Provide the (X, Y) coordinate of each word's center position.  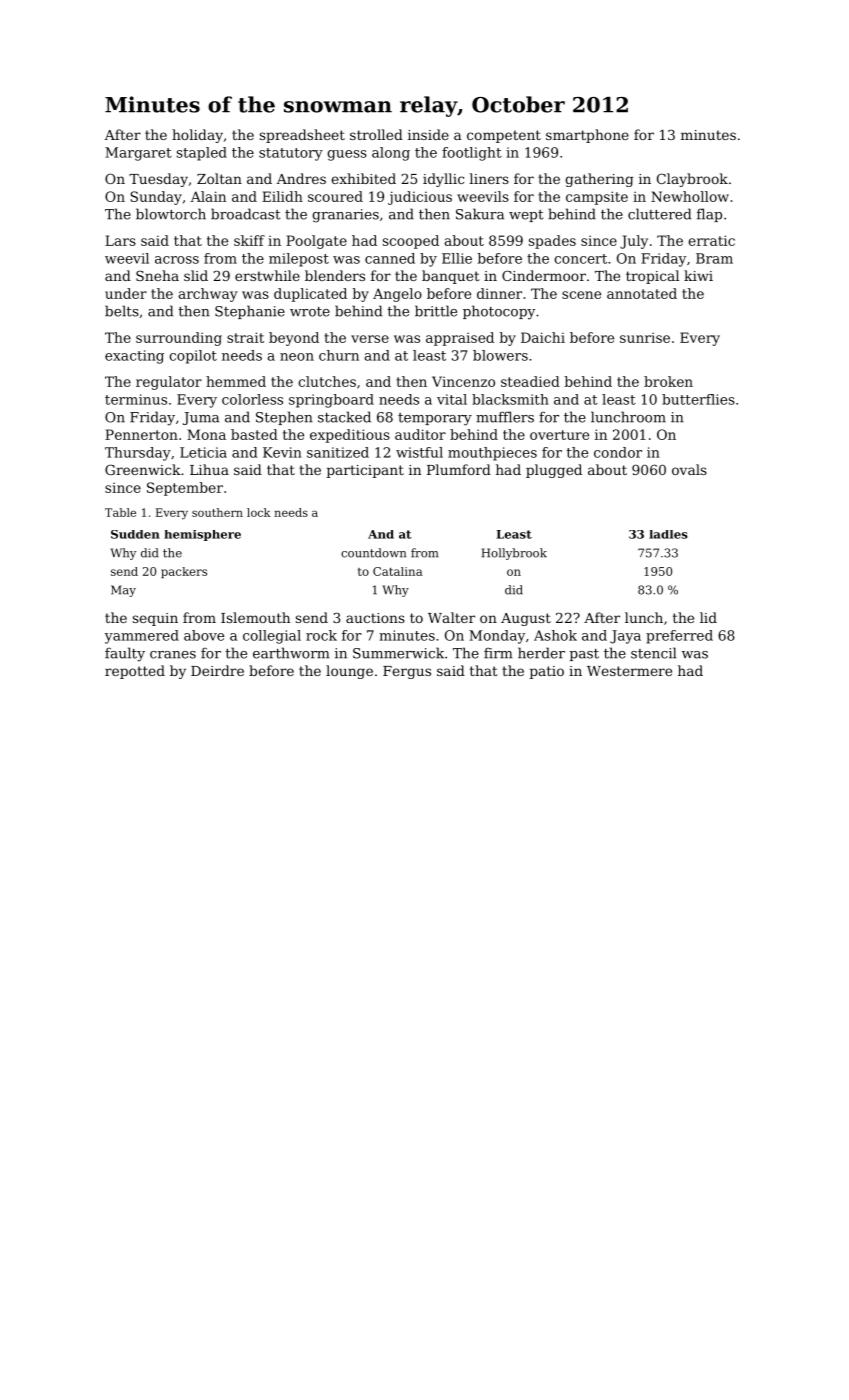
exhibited (363, 178)
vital (452, 399)
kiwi (698, 275)
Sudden (135, 534)
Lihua (209, 469)
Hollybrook (514, 554)
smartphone (587, 136)
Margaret (138, 154)
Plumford (459, 469)
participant (365, 471)
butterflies (698, 399)
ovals (689, 469)
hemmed (236, 381)
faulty (125, 654)
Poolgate (316, 242)
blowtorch (171, 214)
